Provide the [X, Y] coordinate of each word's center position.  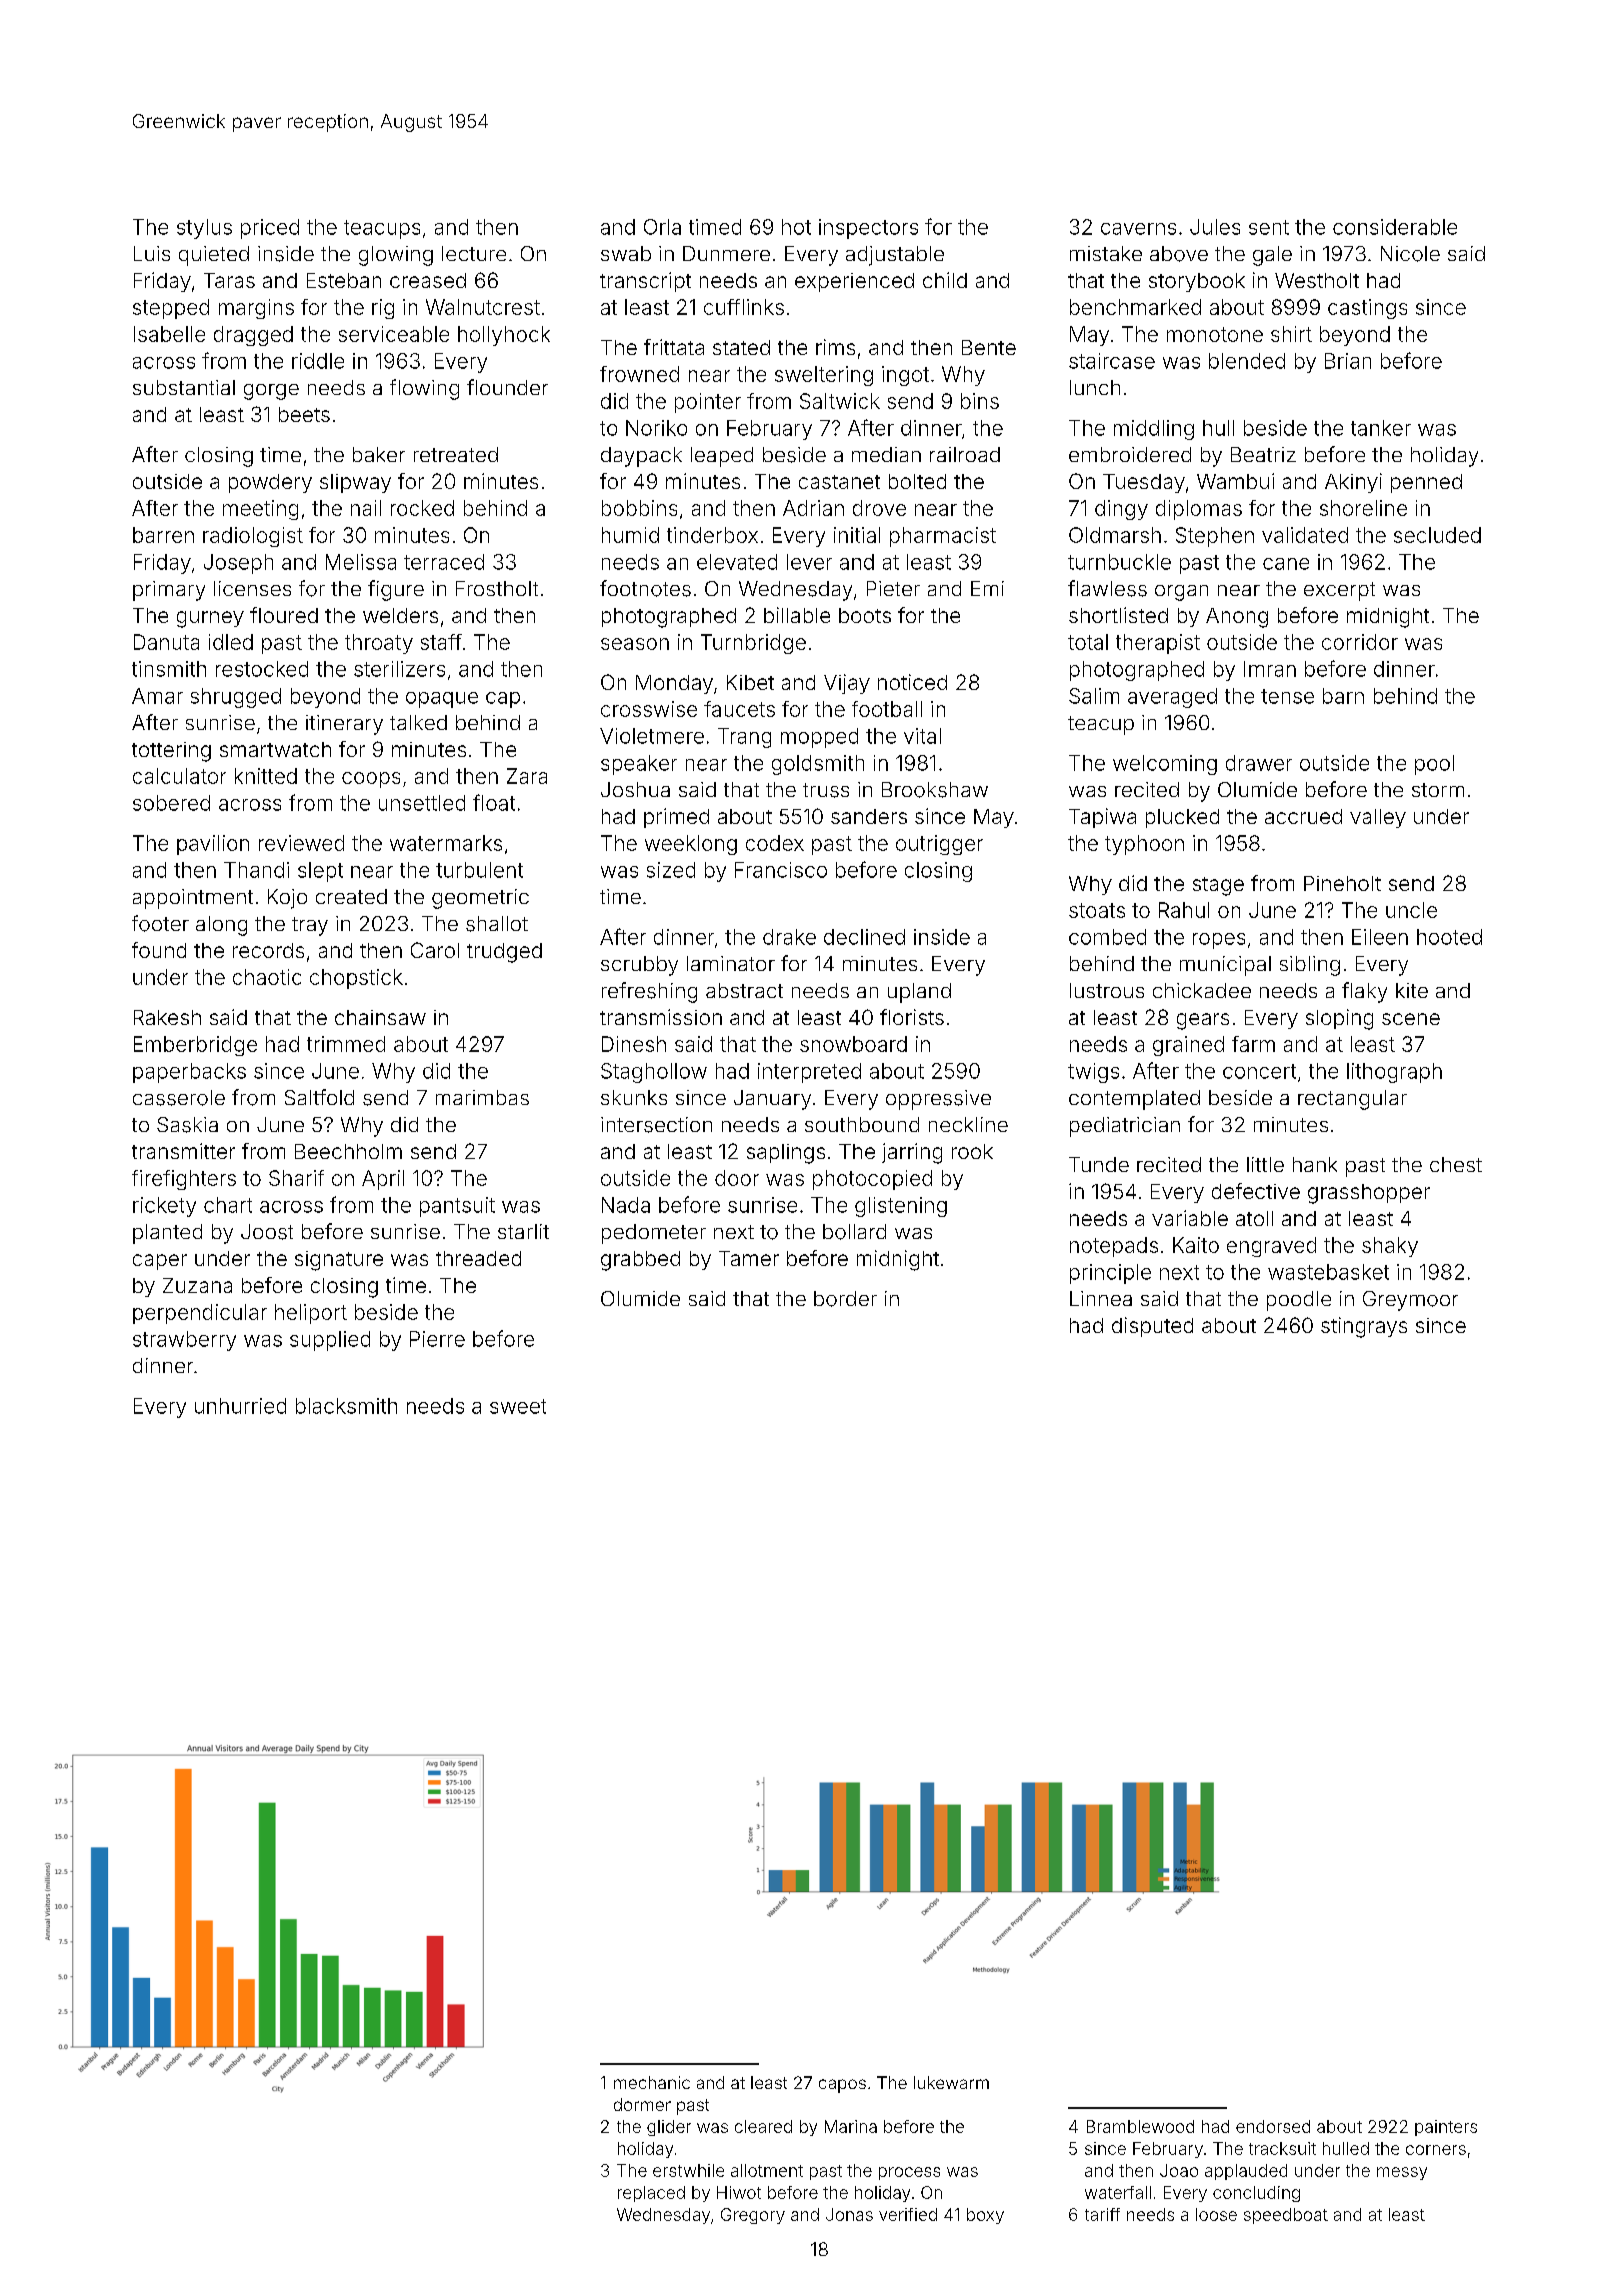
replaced [651, 2194]
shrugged [236, 698]
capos [842, 2086]
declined [864, 937]
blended [1247, 361]
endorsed [1273, 2126]
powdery [270, 483]
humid [630, 535]
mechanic [652, 2082]
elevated [737, 562]
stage [1218, 886]
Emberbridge [195, 1046]
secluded [1437, 535]
